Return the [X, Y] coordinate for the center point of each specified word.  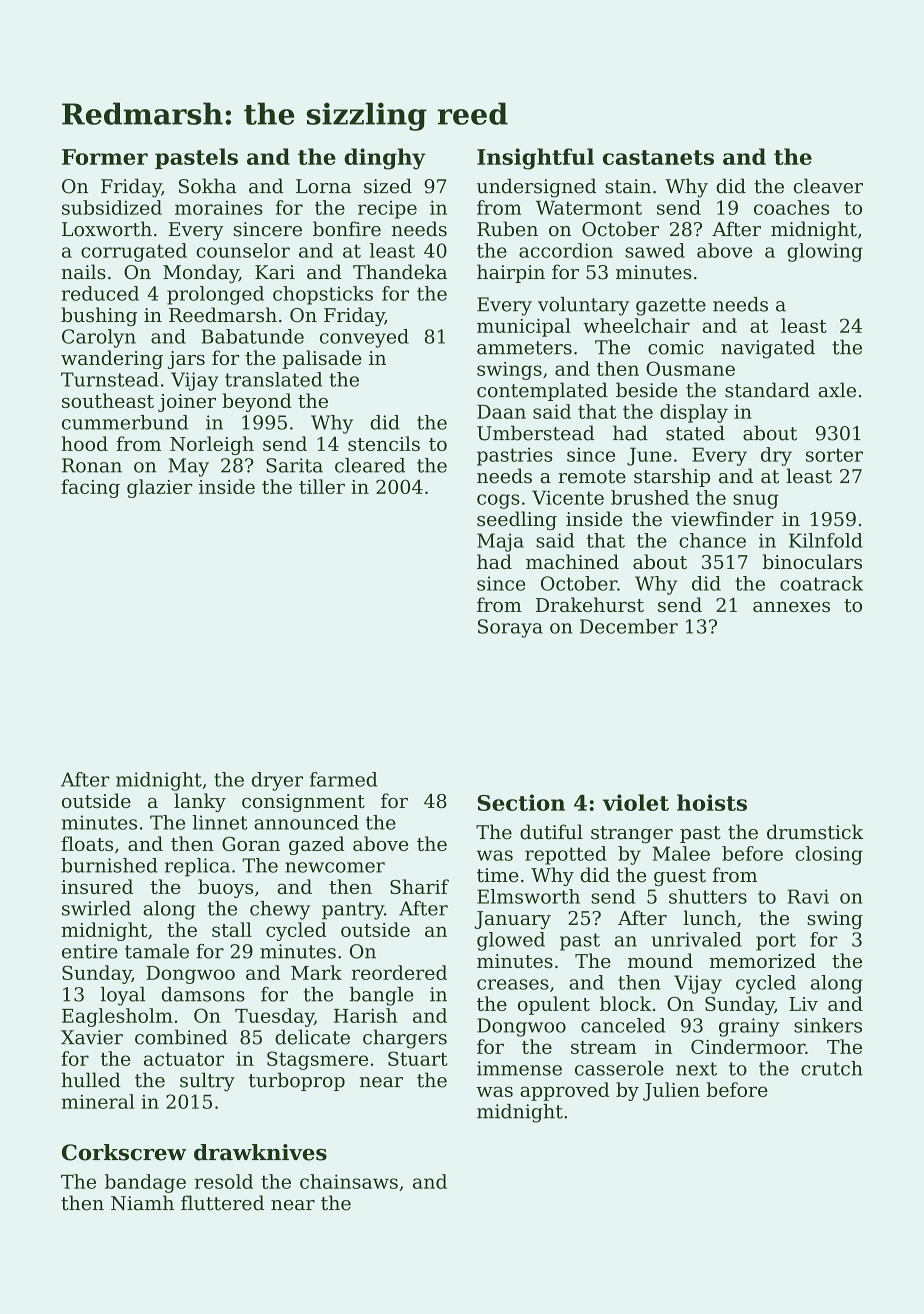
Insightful [535, 159]
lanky [200, 802]
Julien [671, 1091]
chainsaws [349, 1181]
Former [105, 157]
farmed [343, 779]
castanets [658, 157]
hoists [712, 802]
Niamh [142, 1203]
